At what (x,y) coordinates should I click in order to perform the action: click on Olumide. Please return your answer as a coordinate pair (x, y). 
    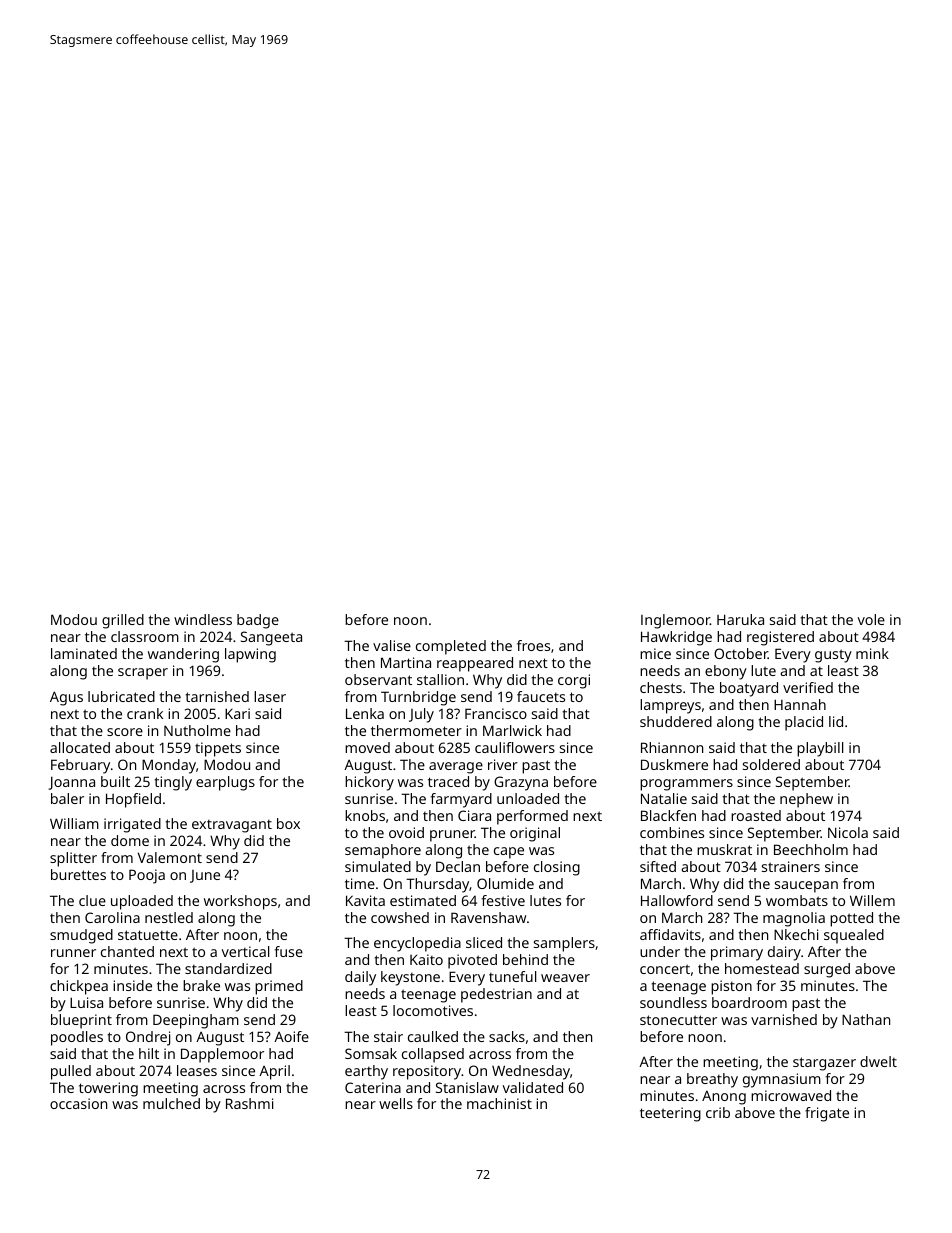
    Looking at the image, I should click on (505, 883).
